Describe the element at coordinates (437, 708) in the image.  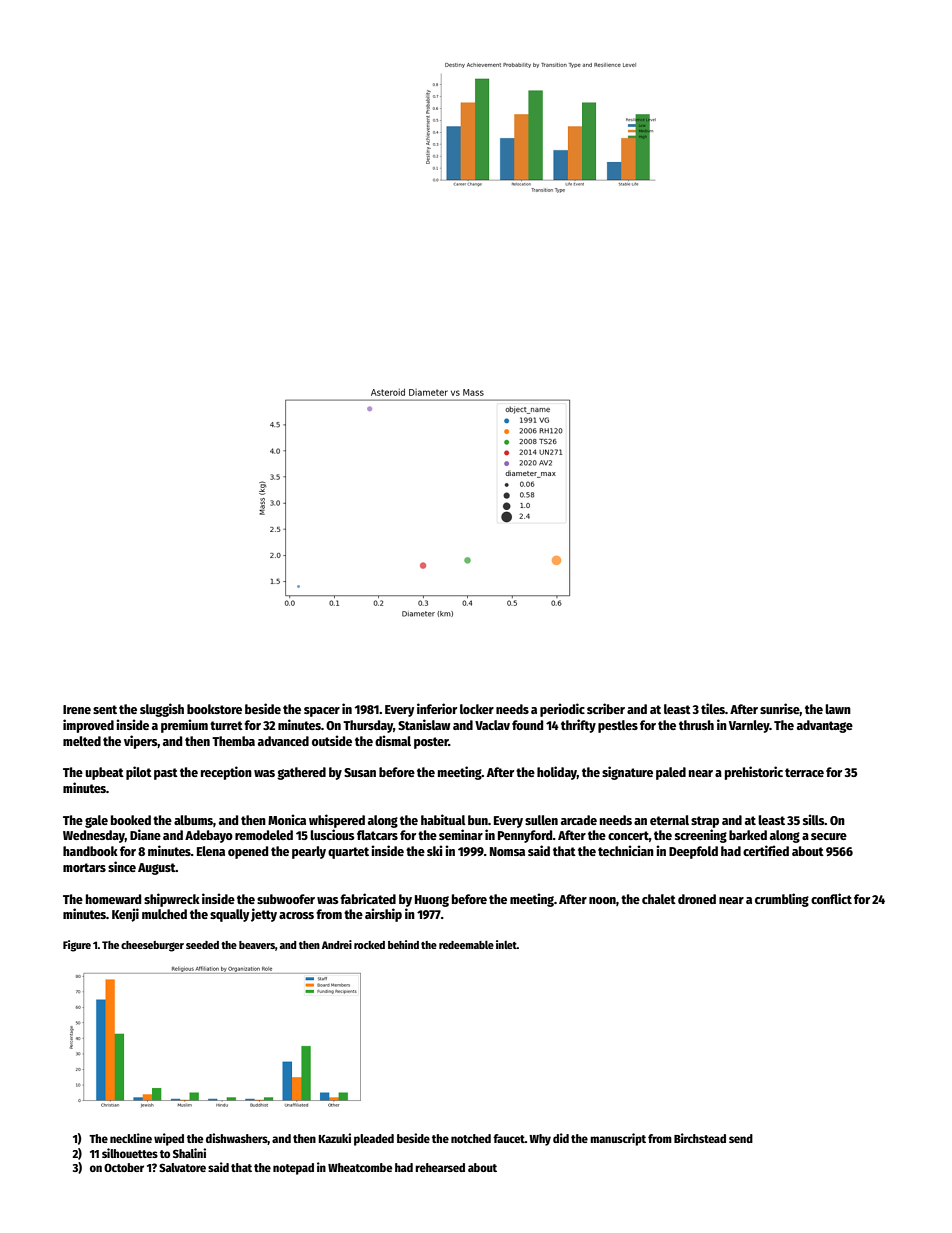
I see `inferior` at that location.
